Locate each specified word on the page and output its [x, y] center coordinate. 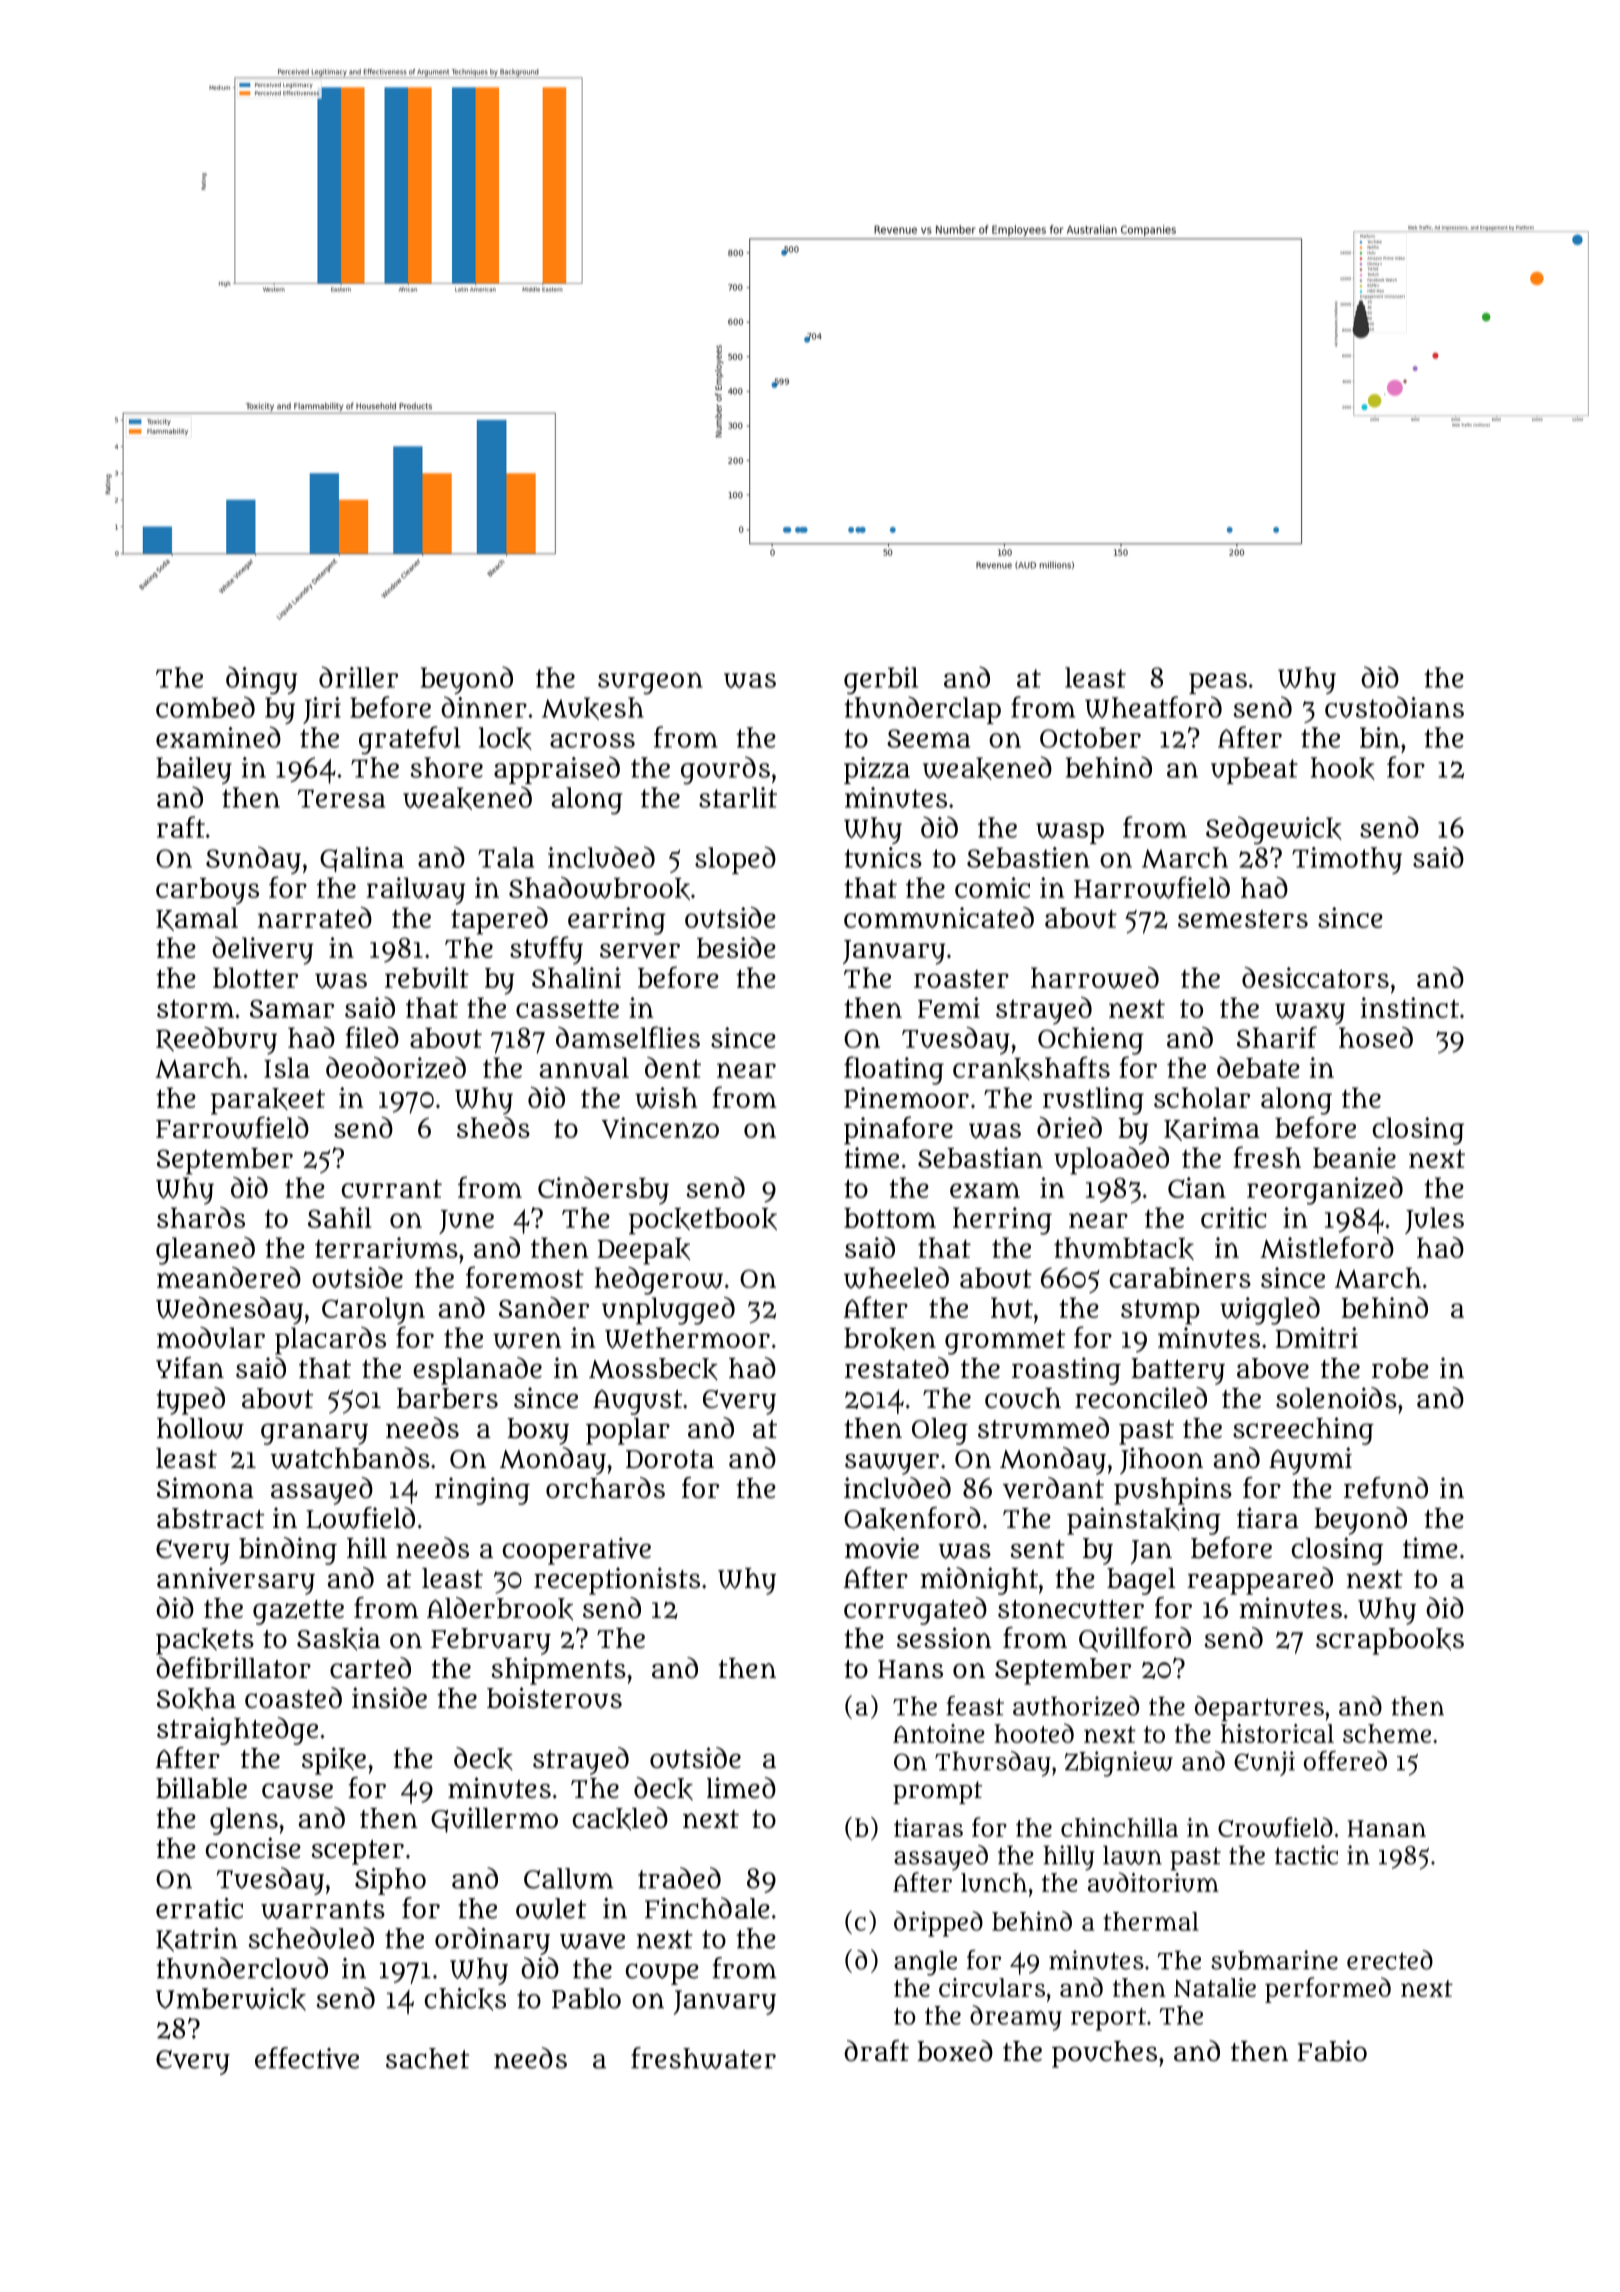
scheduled [311, 1938]
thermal [1151, 1921]
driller [358, 677]
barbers [447, 1398]
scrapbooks [1390, 1641]
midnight [979, 1581]
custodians [1394, 707]
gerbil [881, 681]
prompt [937, 1792]
